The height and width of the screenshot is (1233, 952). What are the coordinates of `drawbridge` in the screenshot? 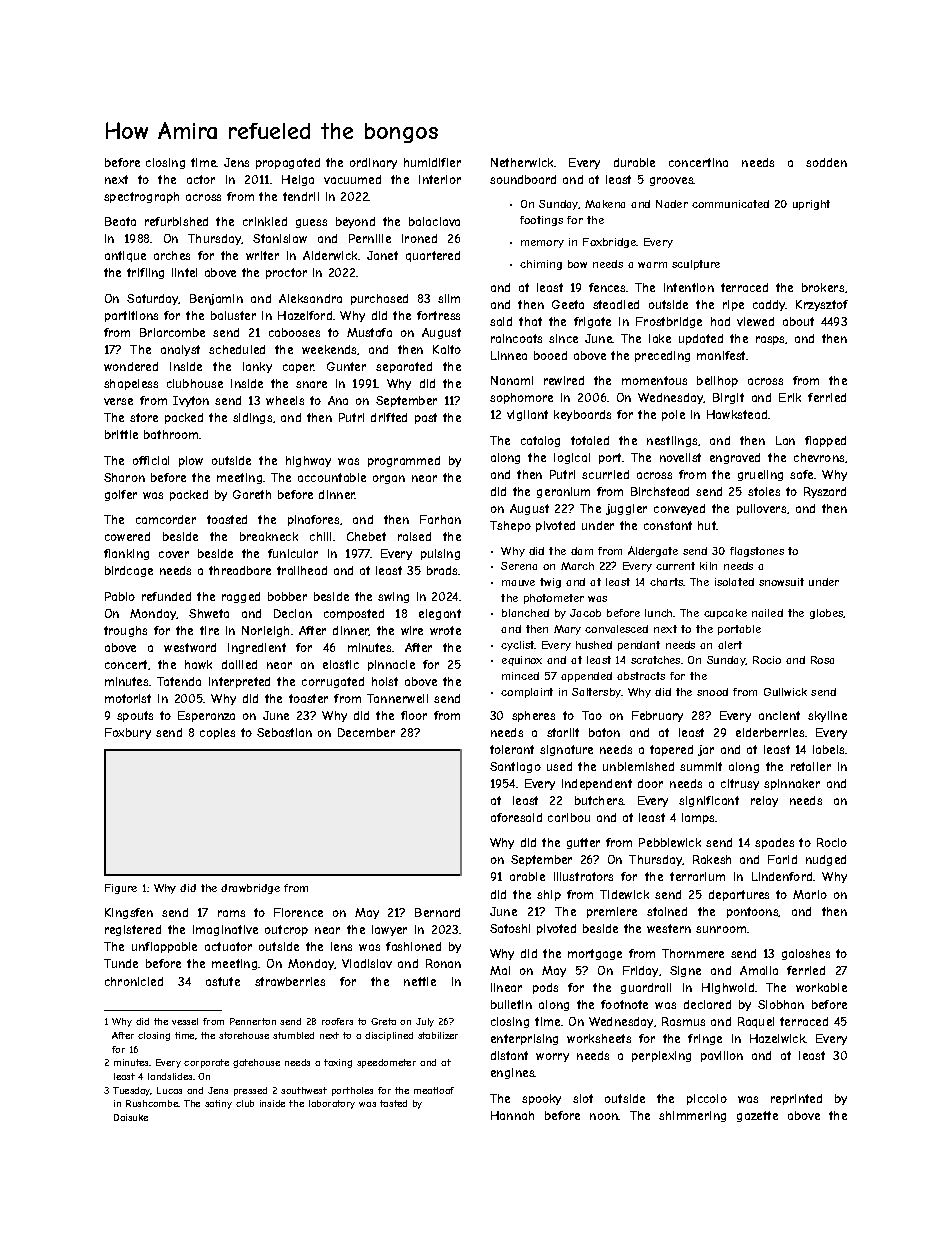 It's located at (250, 889).
